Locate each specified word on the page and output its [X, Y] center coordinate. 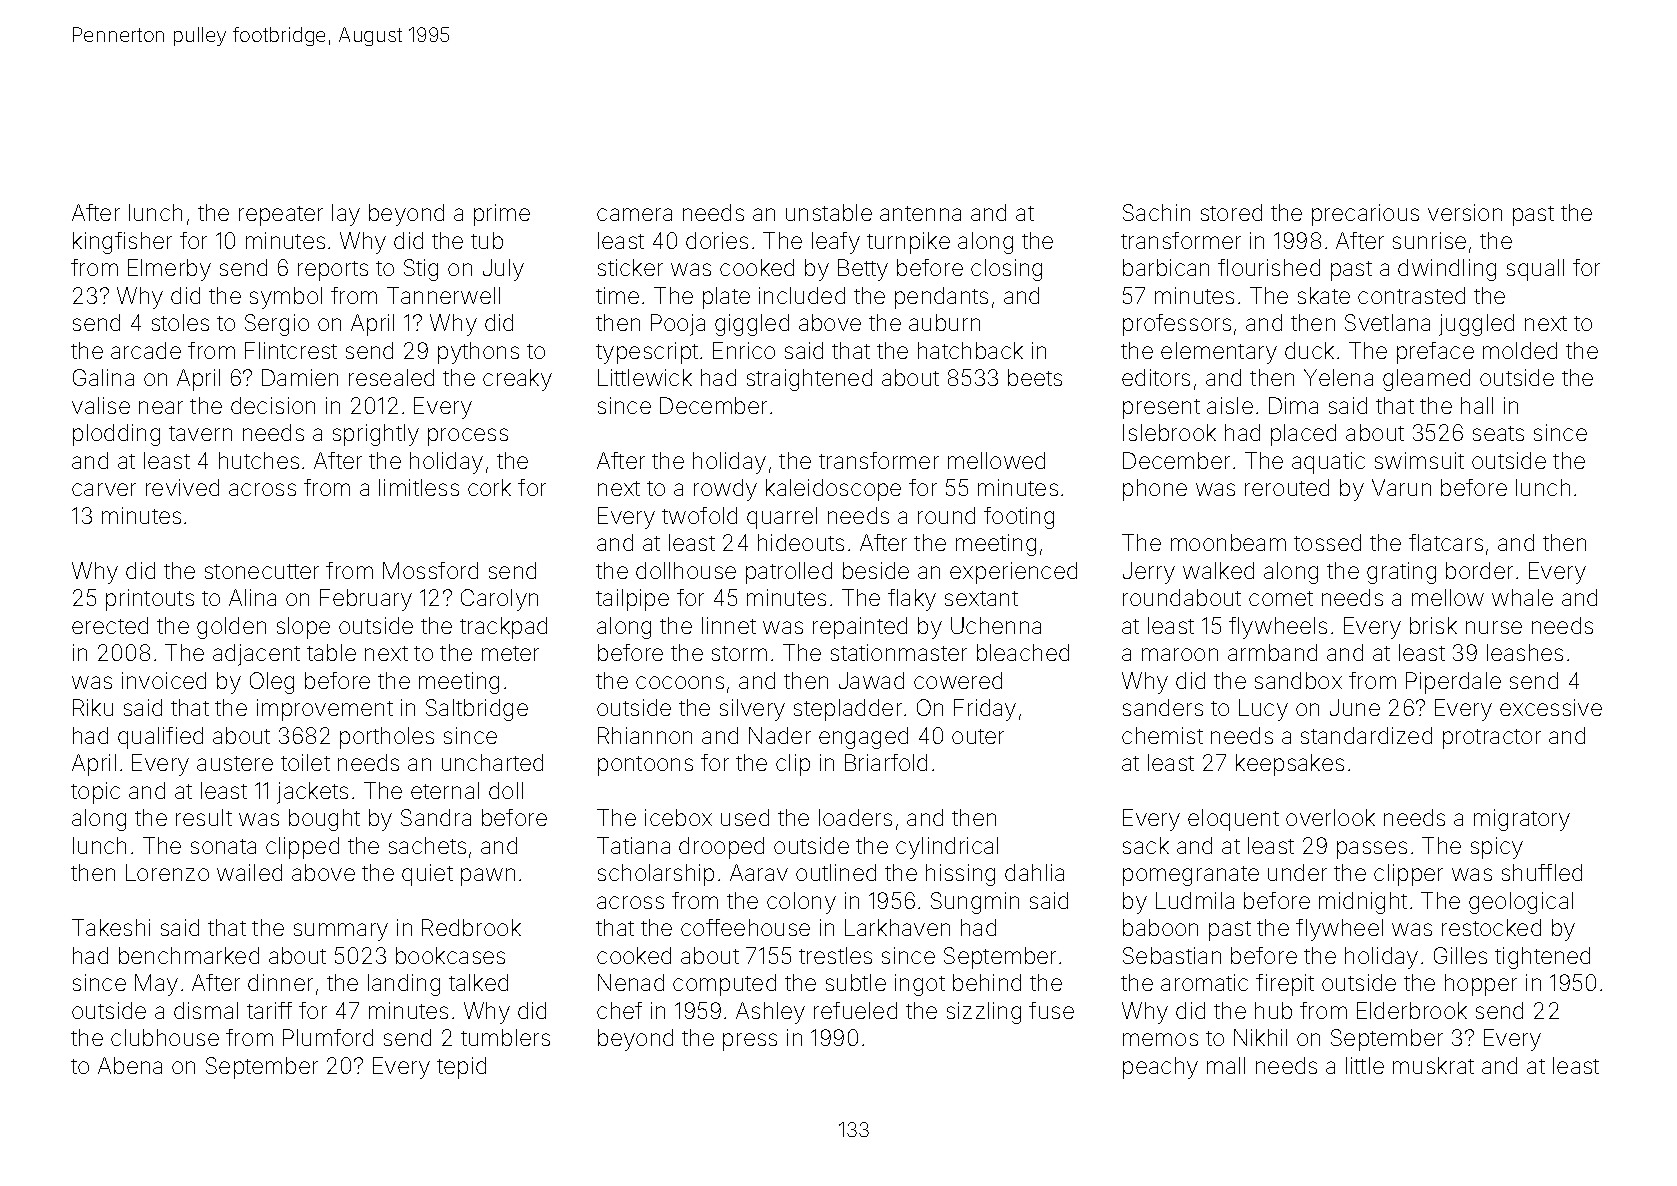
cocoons [680, 682]
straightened [809, 380]
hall [1477, 405]
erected [110, 625]
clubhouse [165, 1037]
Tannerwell [443, 295]
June [1355, 707]
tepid [461, 1068]
